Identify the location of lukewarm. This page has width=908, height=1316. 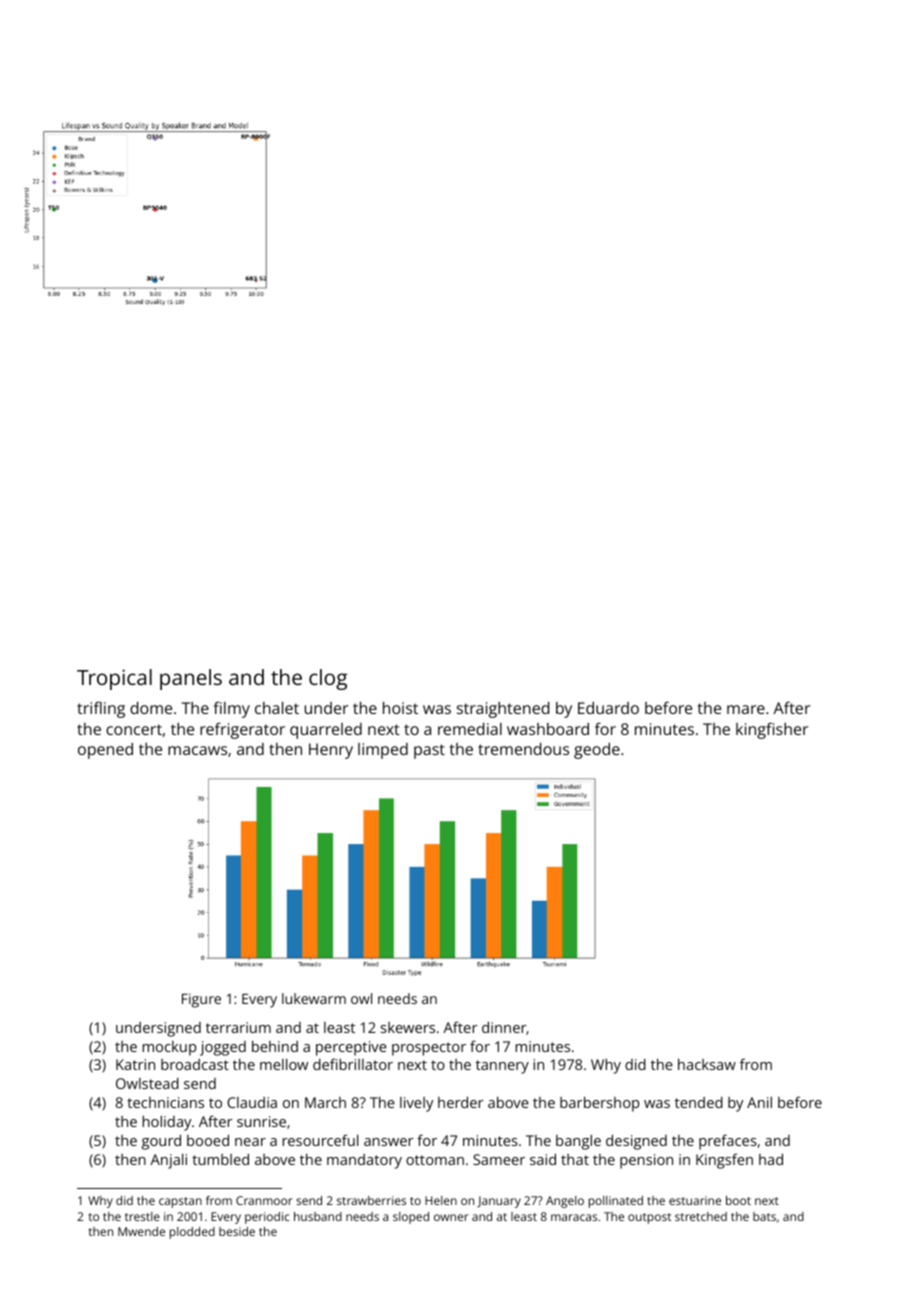
(314, 998).
